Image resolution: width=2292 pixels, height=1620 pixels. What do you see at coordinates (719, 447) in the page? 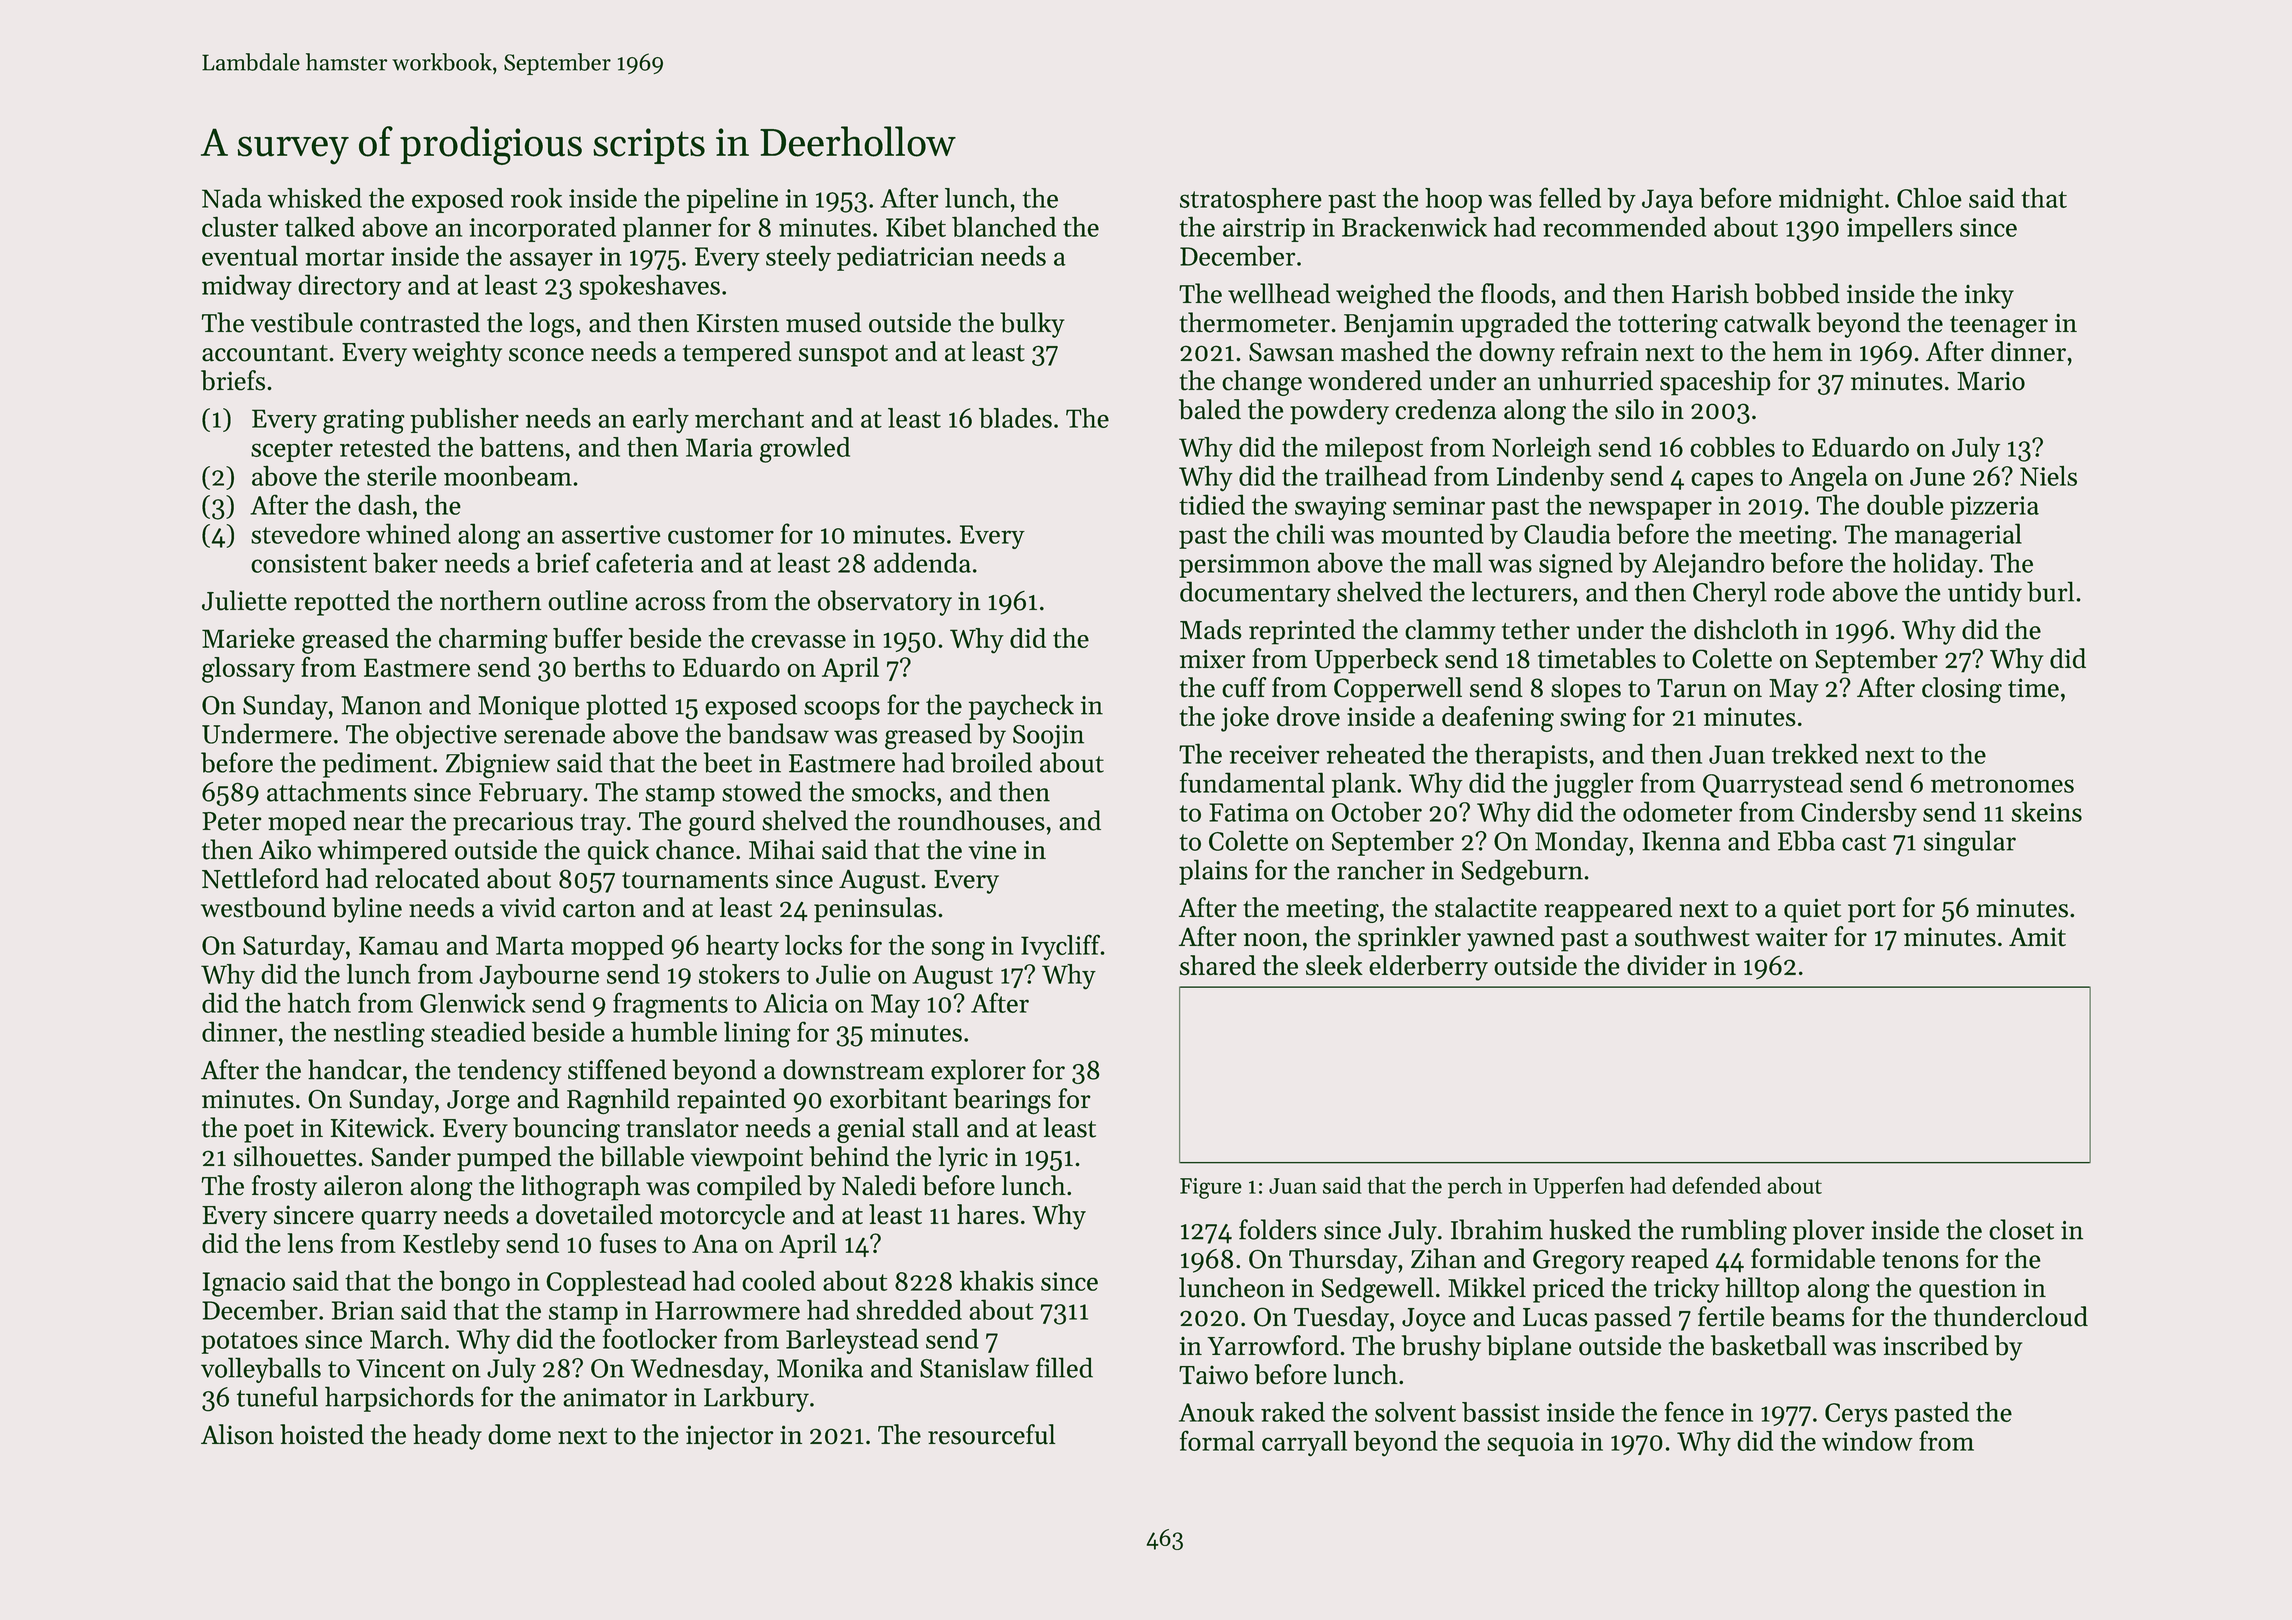
I see `Maria` at bounding box center [719, 447].
